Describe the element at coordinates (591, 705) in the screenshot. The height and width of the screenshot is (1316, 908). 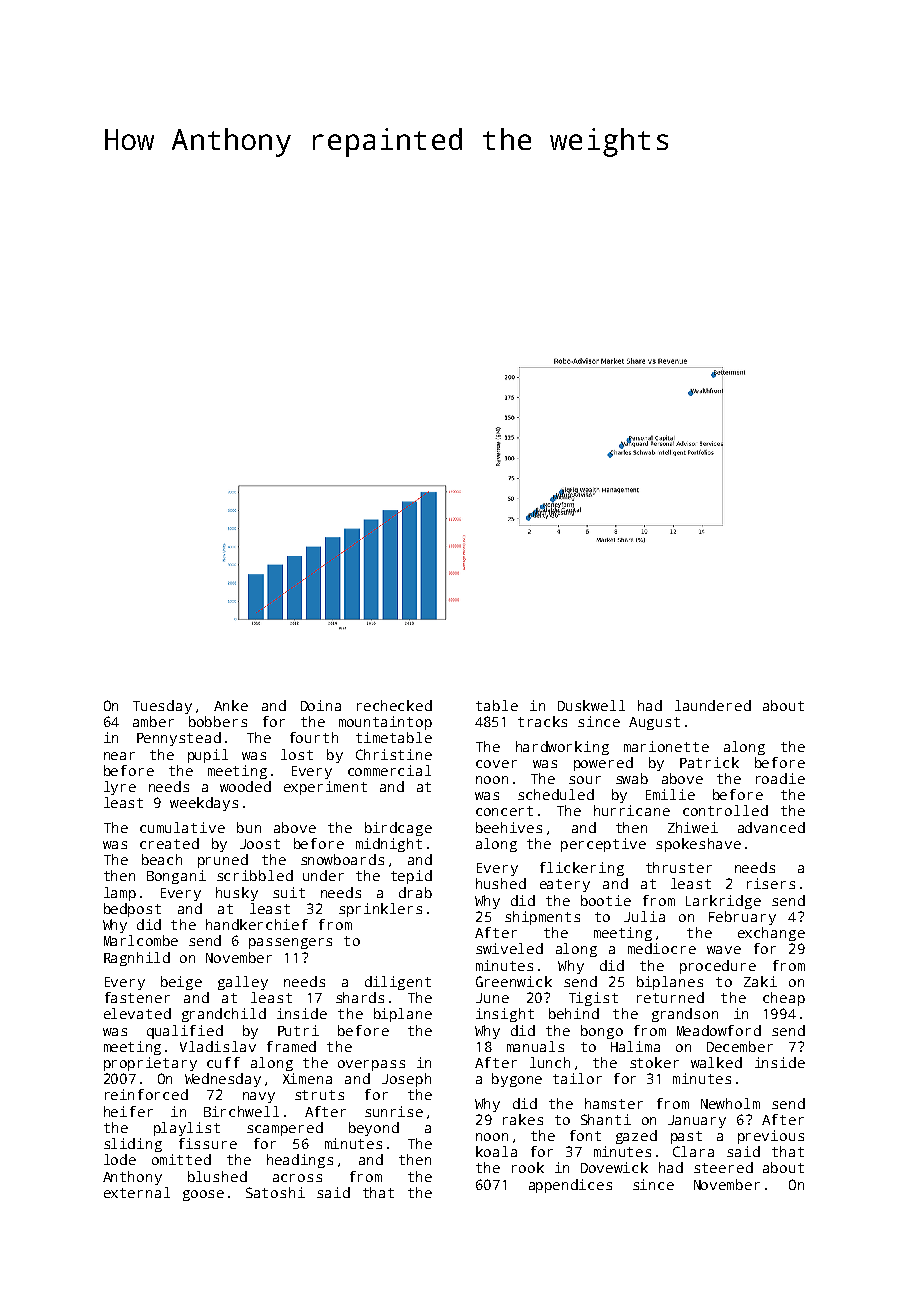
I see `Duskwell` at that location.
